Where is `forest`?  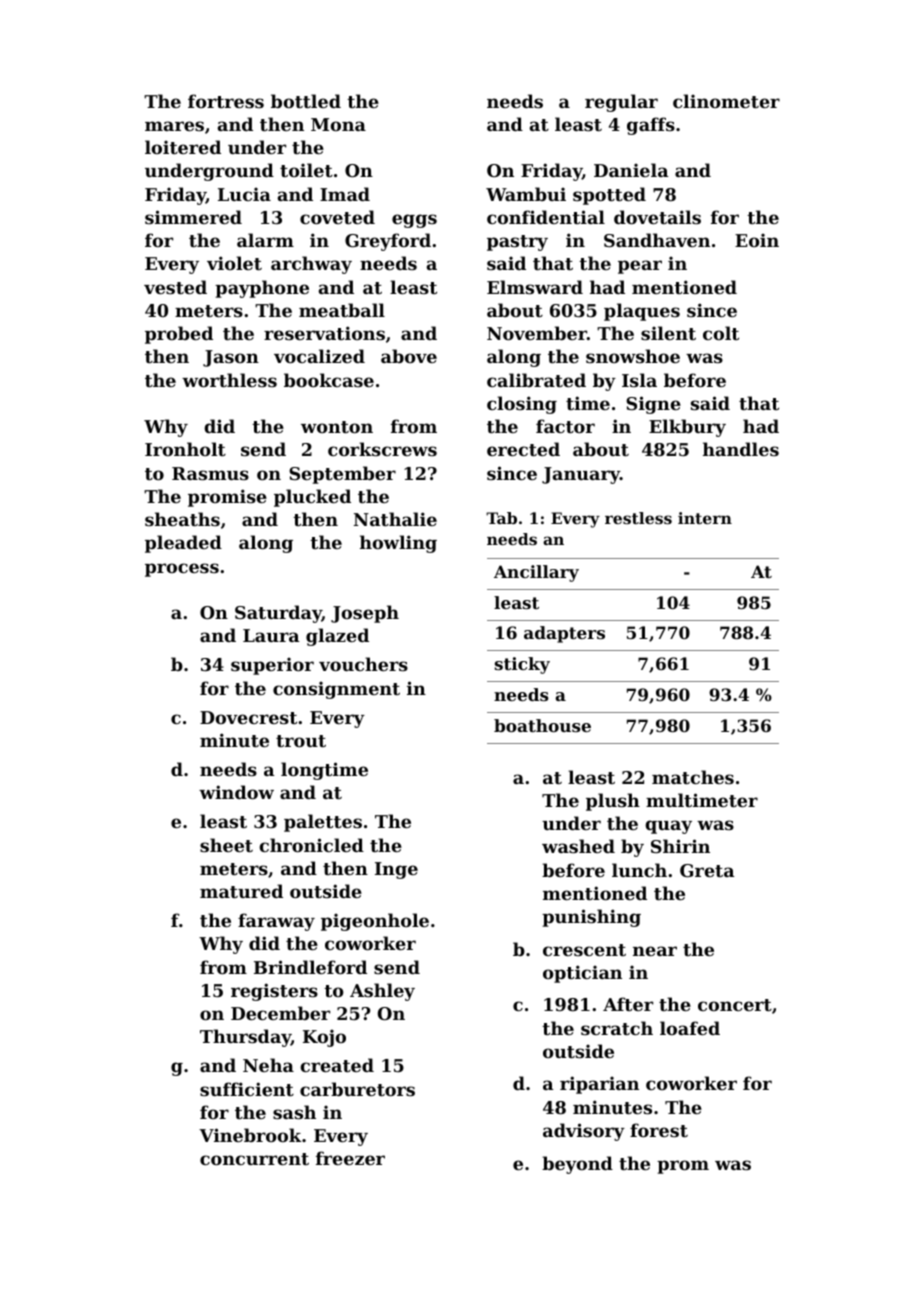
forest is located at coordinates (659, 1130).
